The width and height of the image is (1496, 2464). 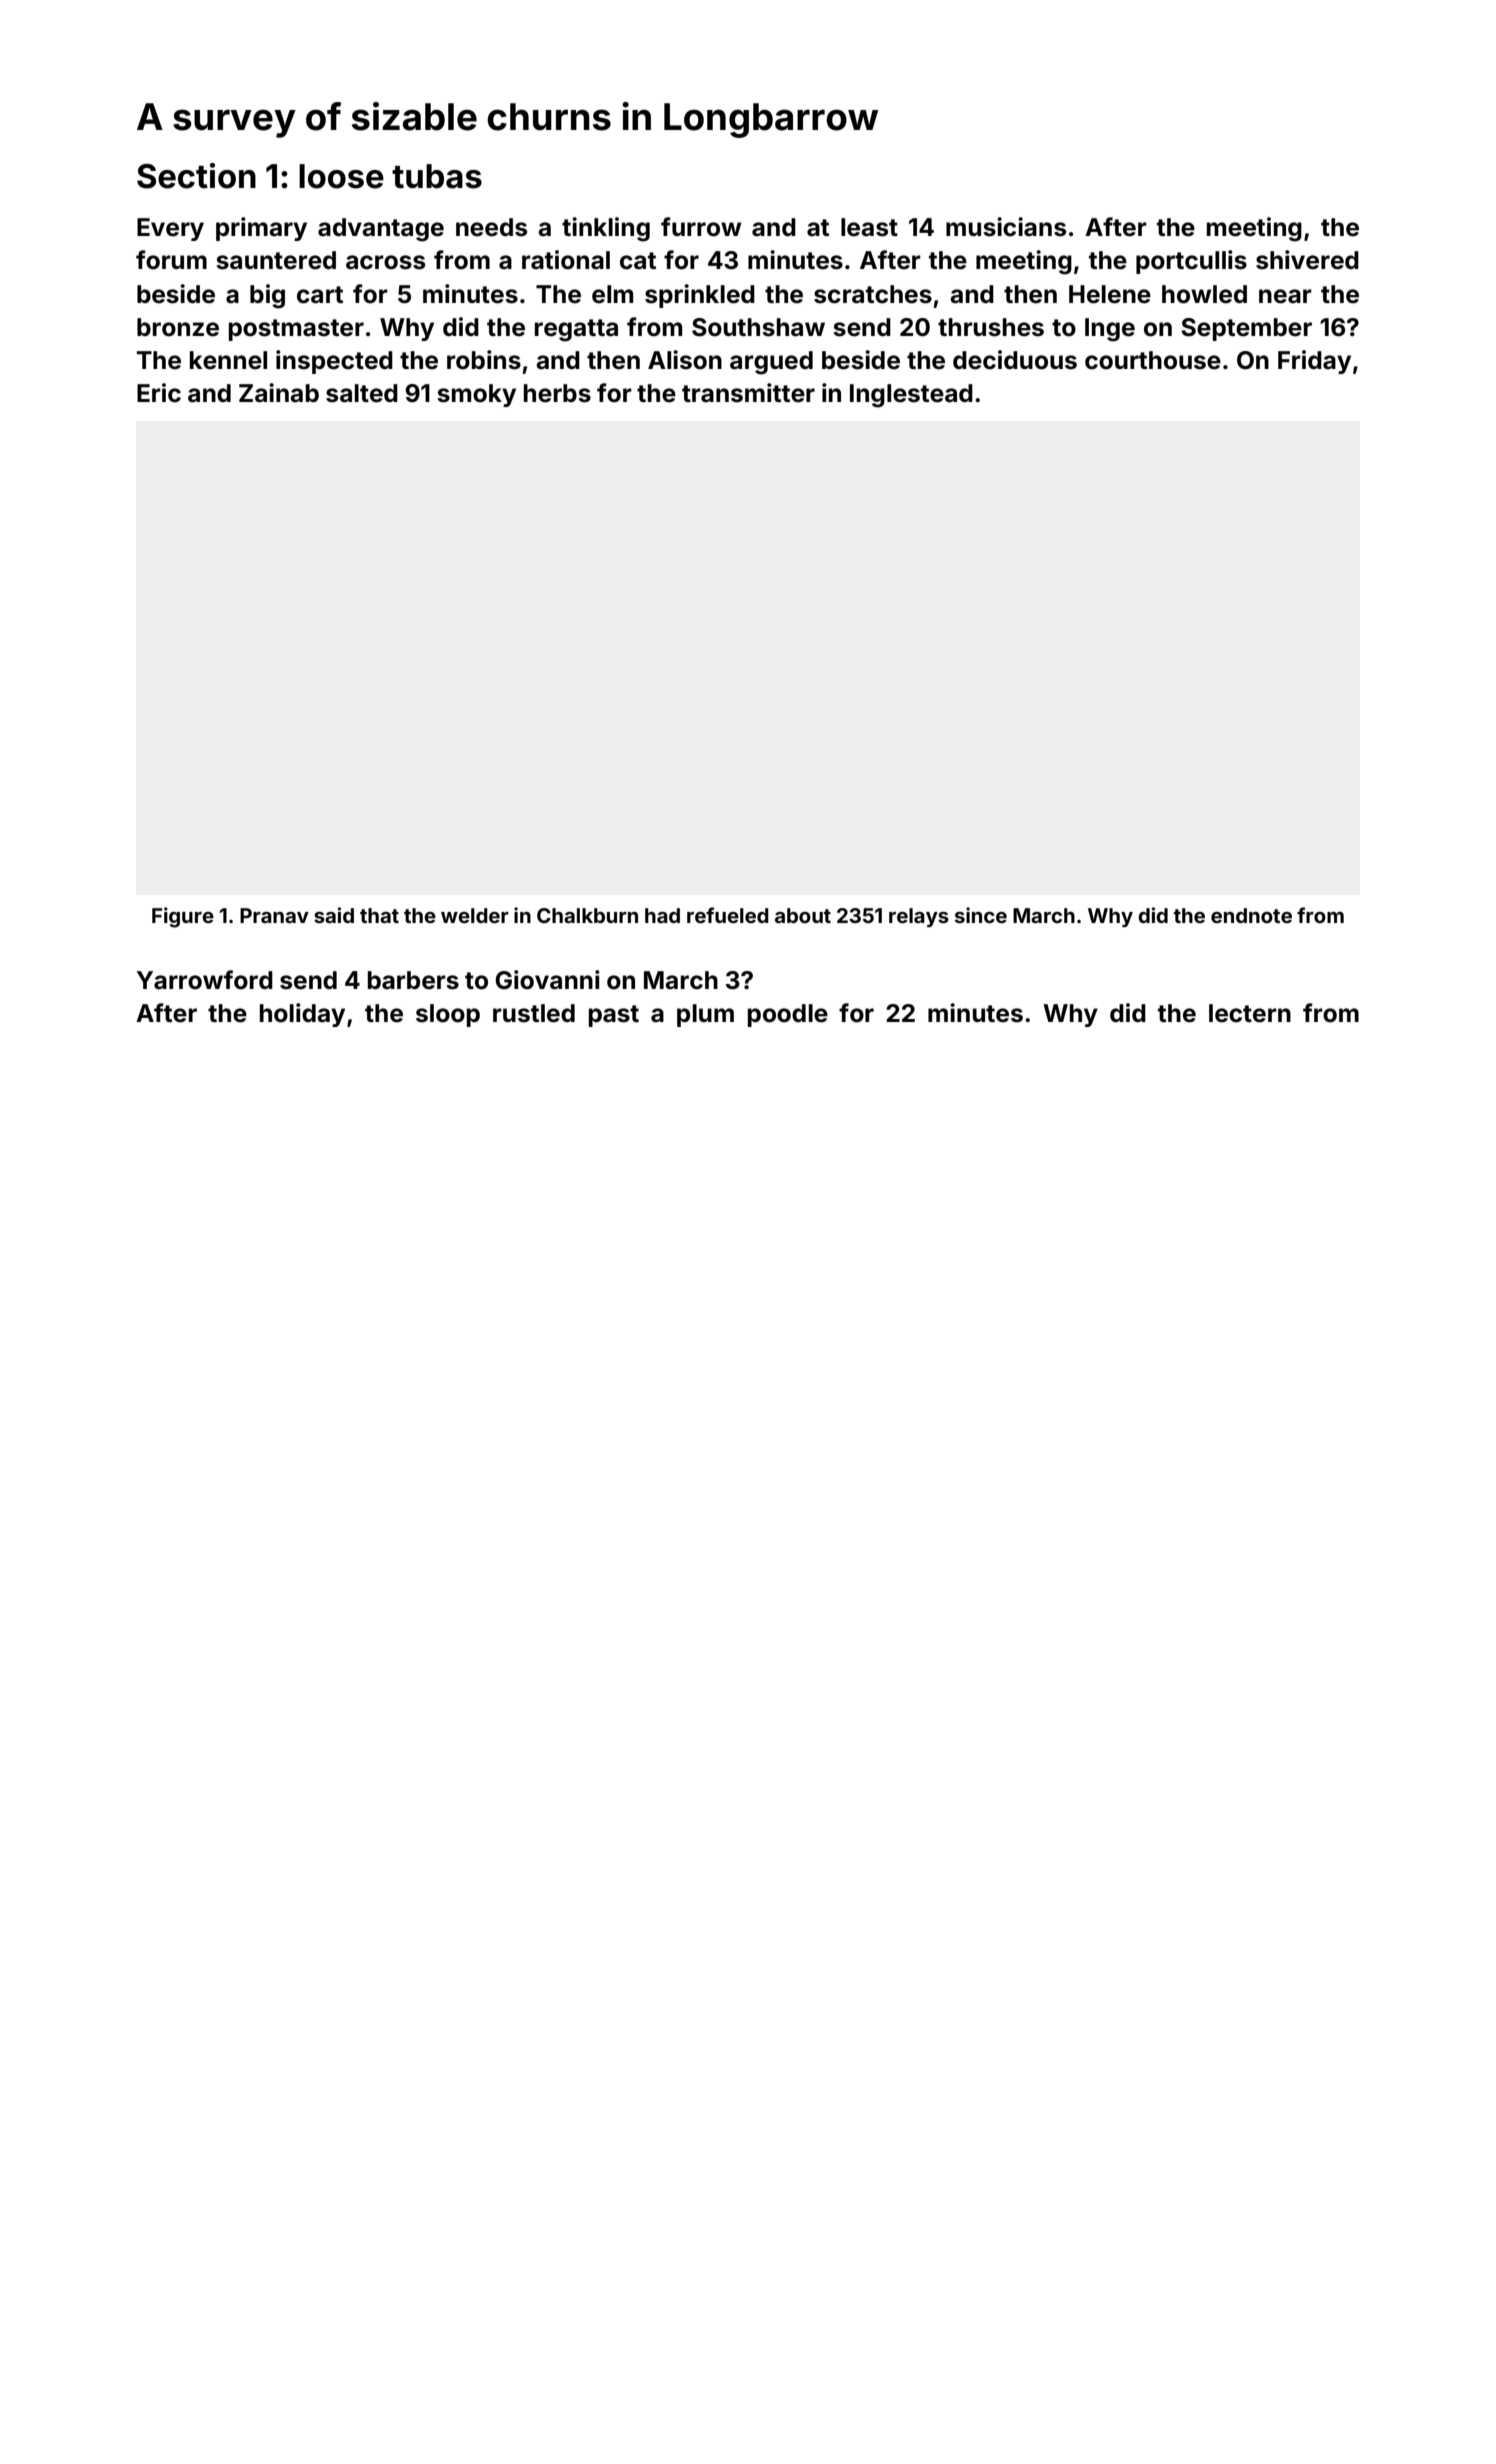 What do you see at coordinates (614, 1016) in the image?
I see `past` at bounding box center [614, 1016].
